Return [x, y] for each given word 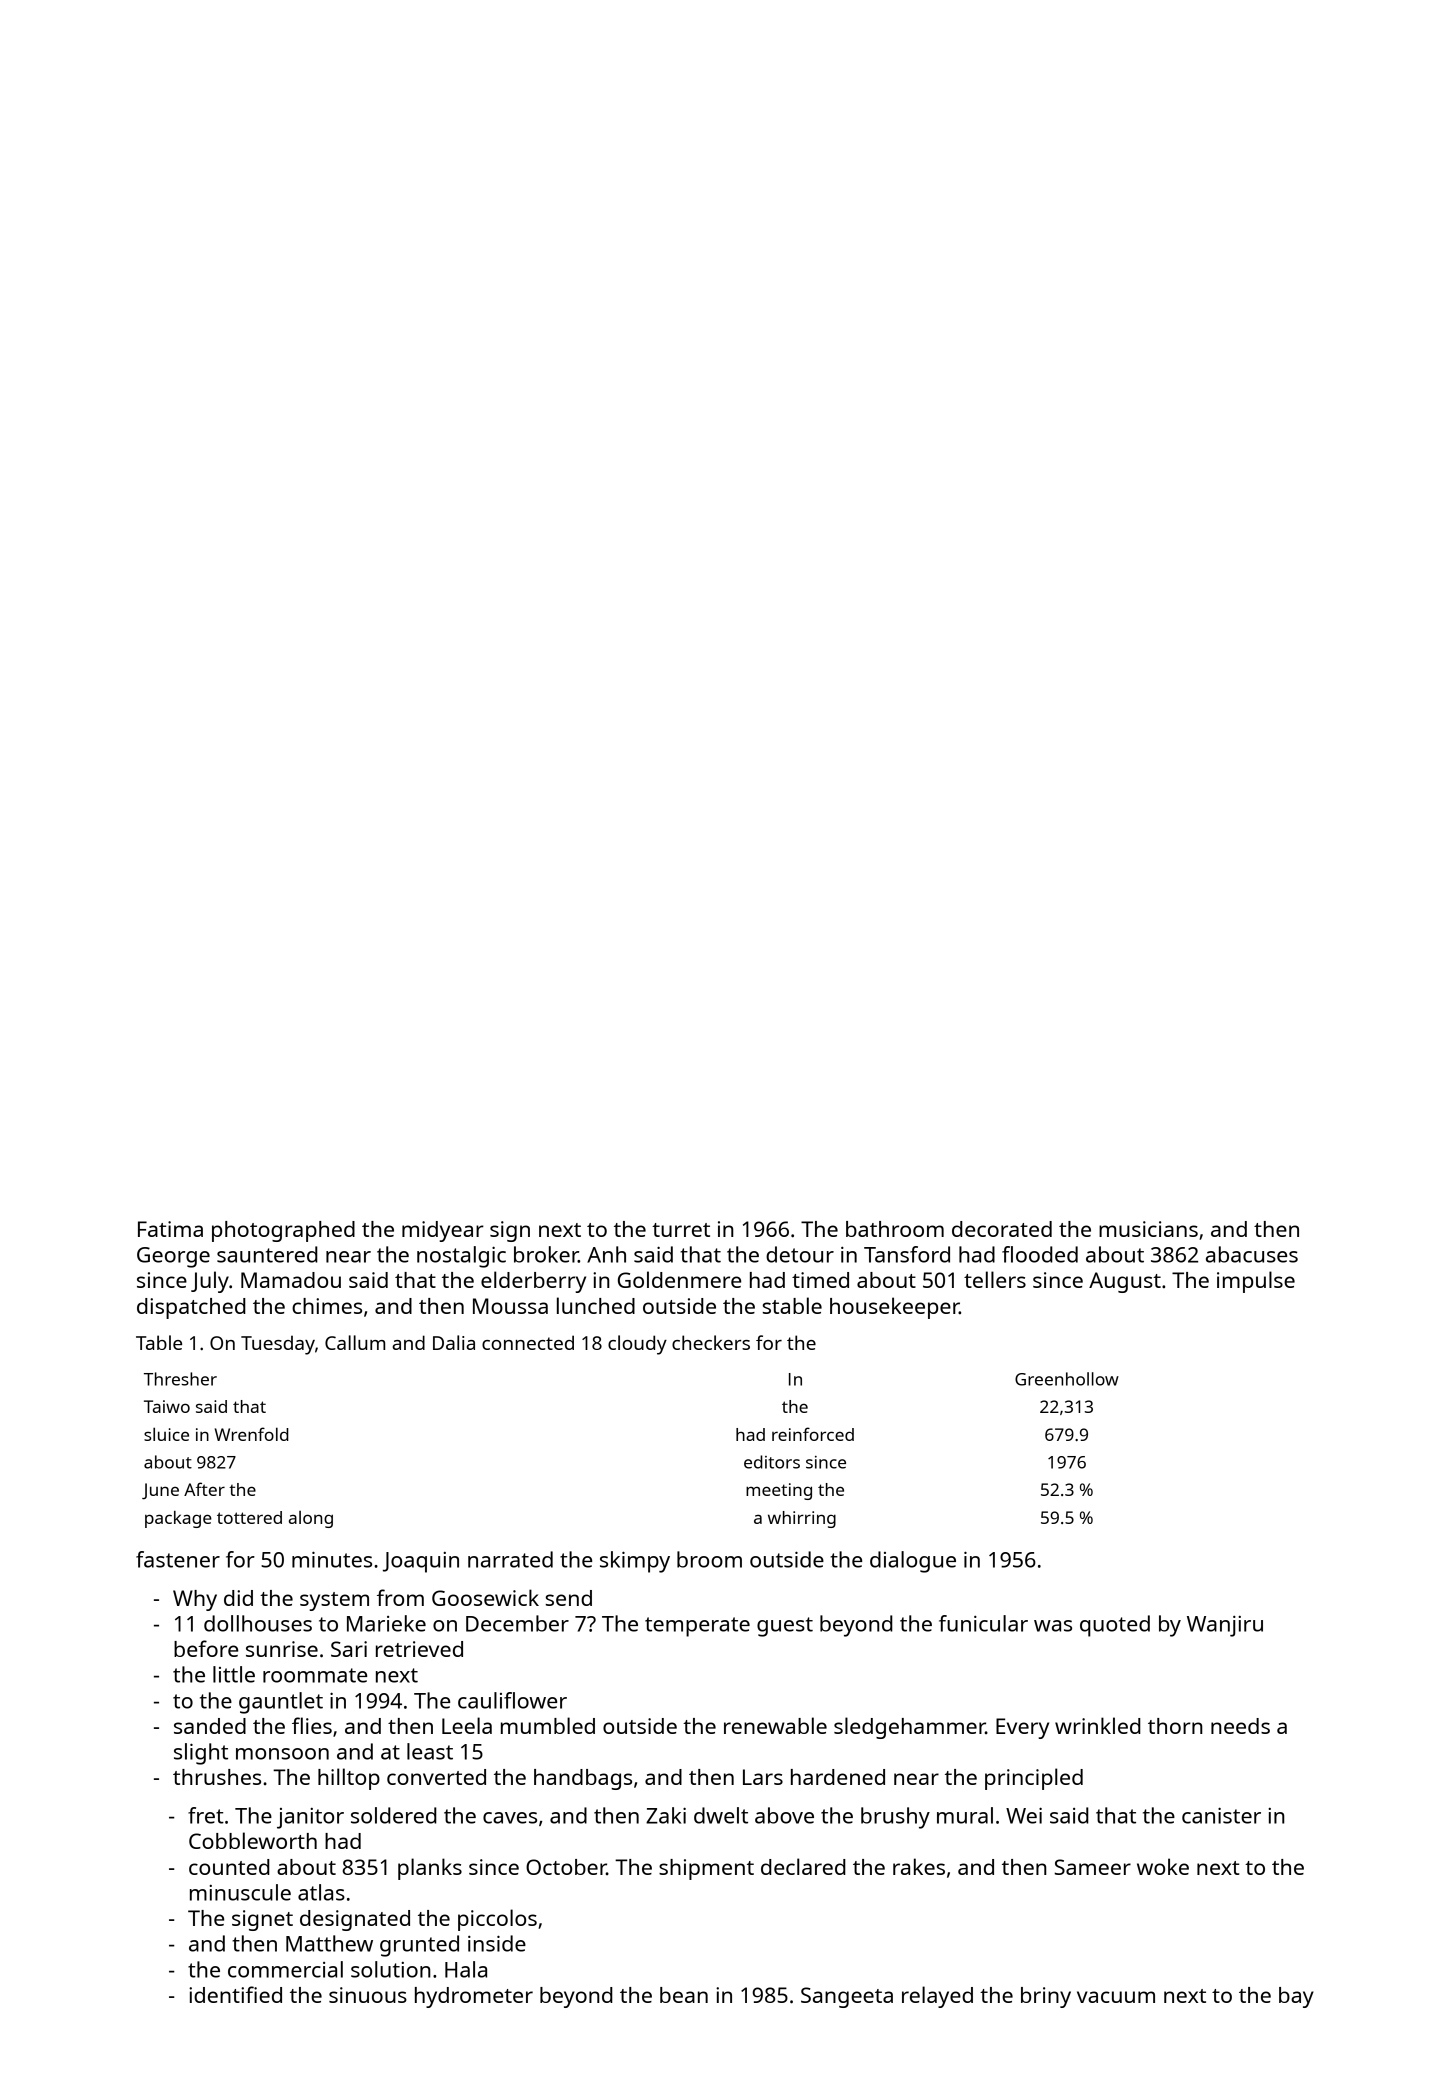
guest [785, 1627]
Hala [466, 1969]
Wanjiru [1225, 1626]
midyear [443, 1231]
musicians [1148, 1229]
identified [235, 1994]
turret [681, 1230]
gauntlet [281, 1703]
